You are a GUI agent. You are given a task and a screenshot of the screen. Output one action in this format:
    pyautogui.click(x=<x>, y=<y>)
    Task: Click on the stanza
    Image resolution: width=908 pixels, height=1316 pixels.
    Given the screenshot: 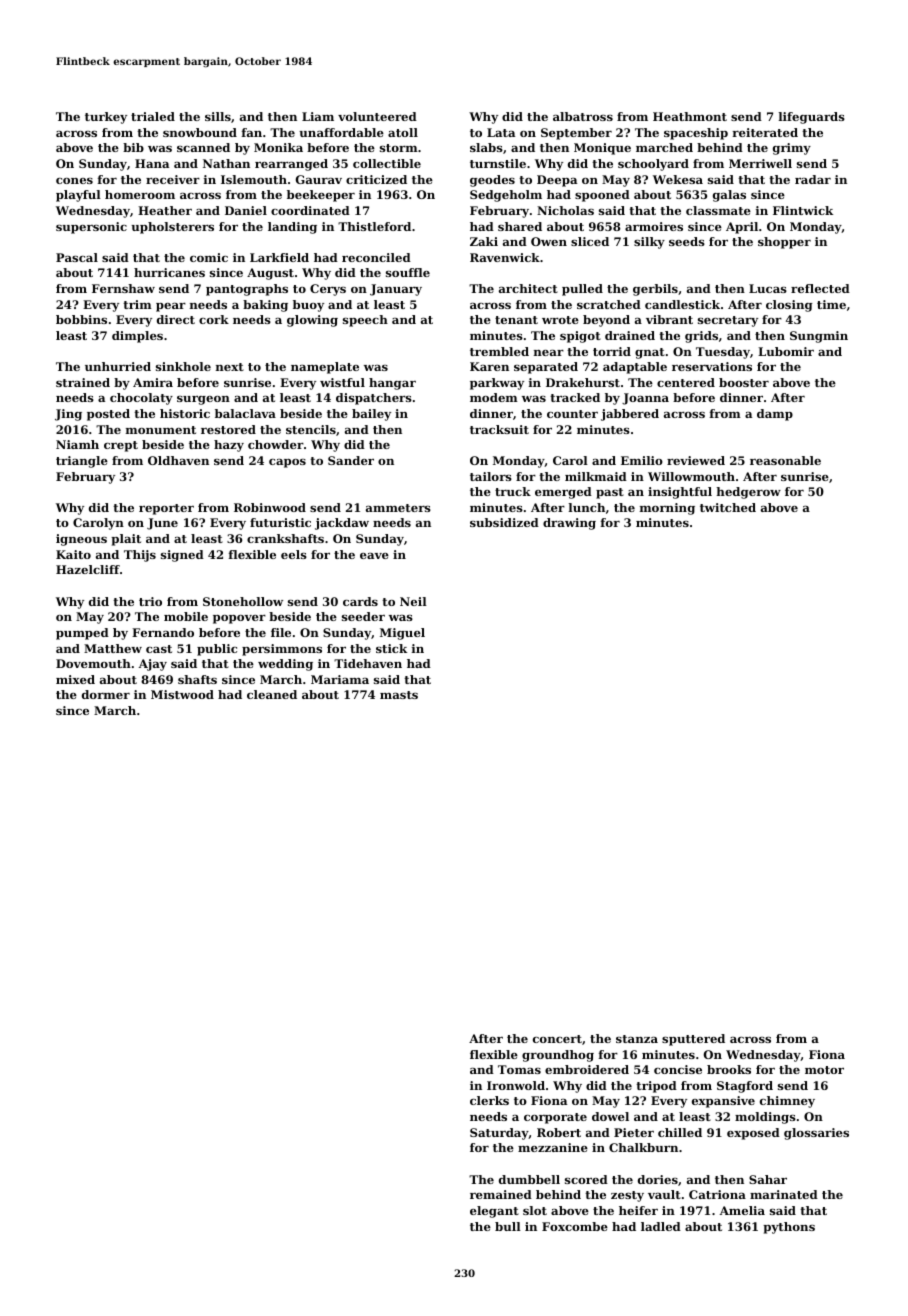 What is the action you would take?
    pyautogui.click(x=637, y=1039)
